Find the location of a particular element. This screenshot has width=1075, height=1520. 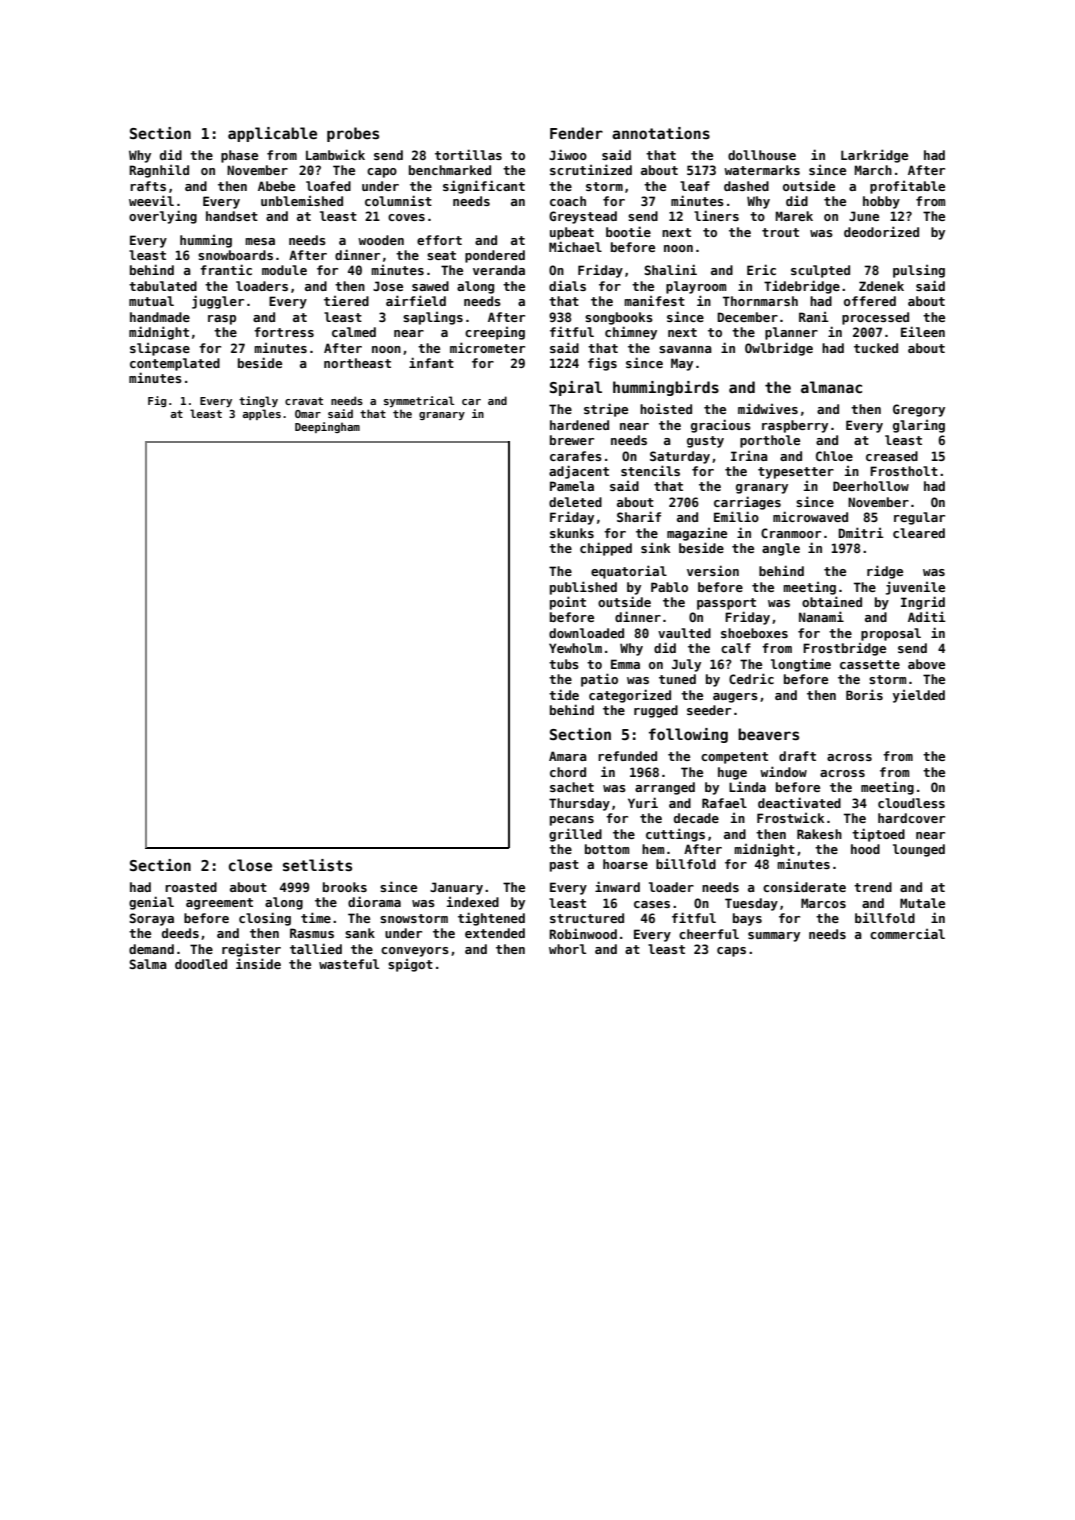

close is located at coordinates (250, 865).
